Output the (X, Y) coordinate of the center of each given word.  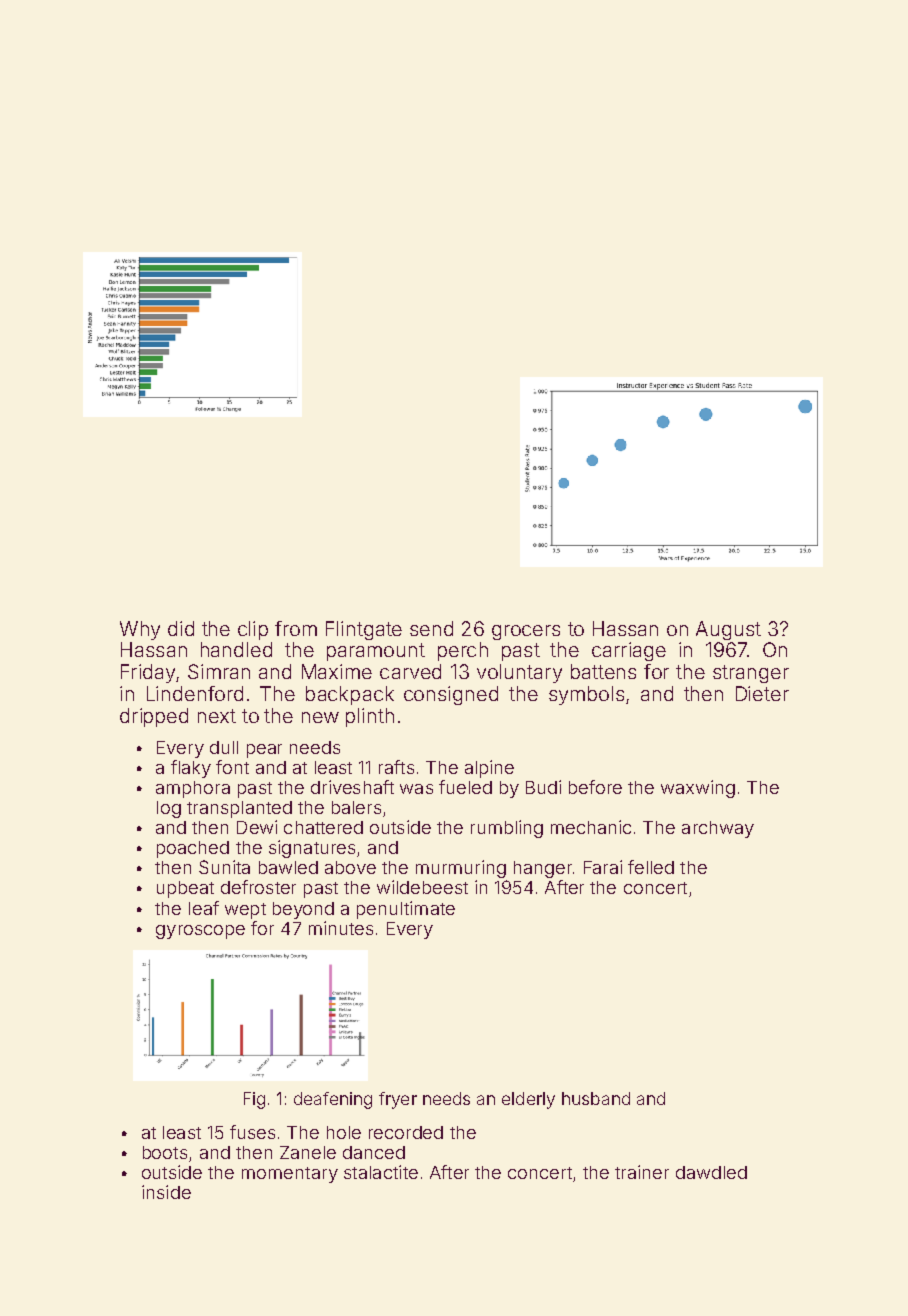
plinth (370, 717)
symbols (586, 695)
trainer (642, 1172)
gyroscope (200, 932)
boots (165, 1152)
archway (718, 829)
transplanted (239, 809)
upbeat (185, 889)
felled (651, 867)
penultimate (406, 910)
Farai (603, 867)
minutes (341, 928)
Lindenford (195, 693)
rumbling (507, 829)
